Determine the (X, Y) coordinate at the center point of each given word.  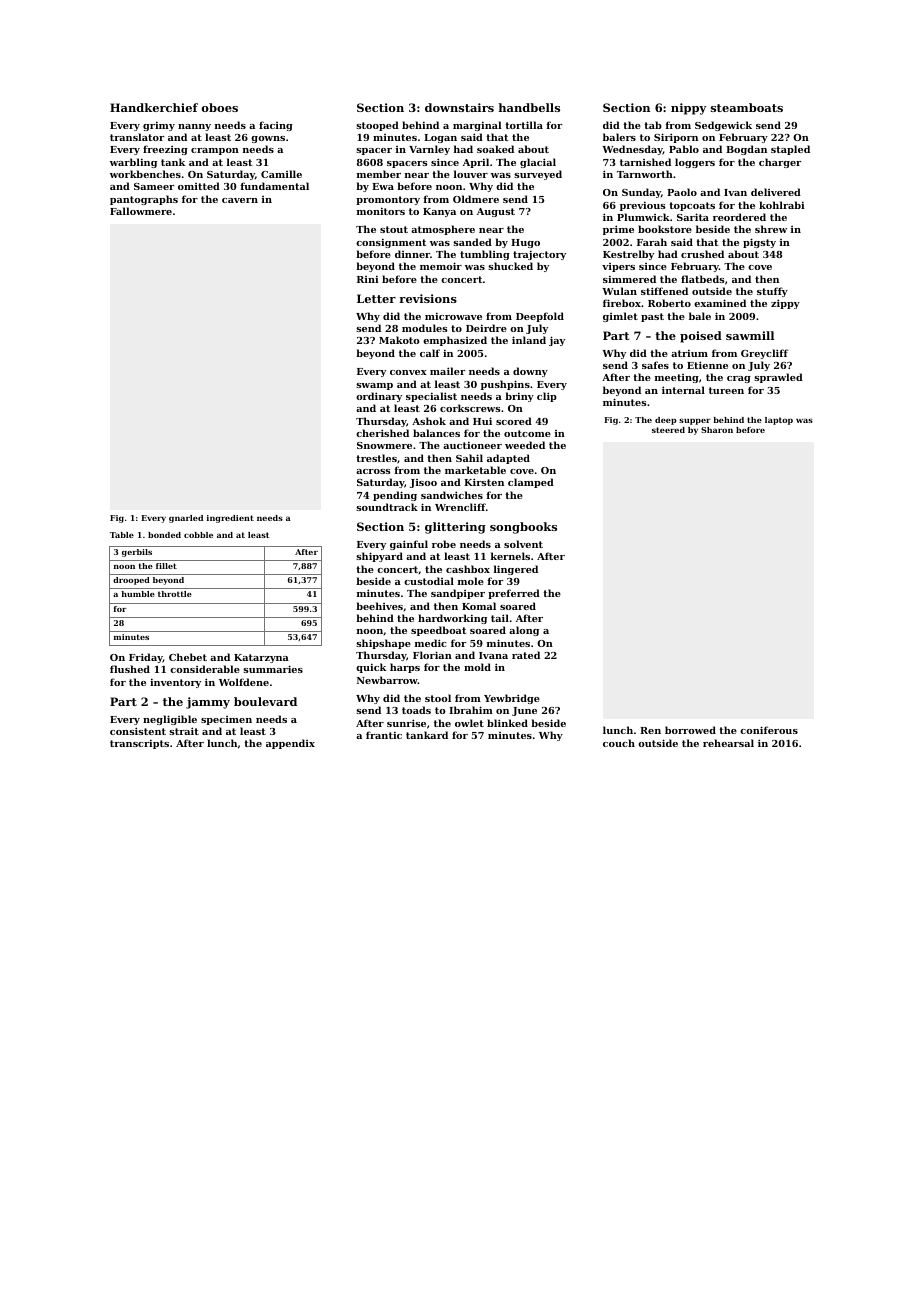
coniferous (769, 730)
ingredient (230, 519)
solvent (523, 544)
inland (529, 340)
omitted (199, 186)
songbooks (523, 528)
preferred (514, 594)
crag (739, 379)
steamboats (747, 107)
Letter (376, 298)
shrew (771, 229)
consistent (138, 731)
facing (276, 126)
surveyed (538, 175)
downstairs (459, 107)
